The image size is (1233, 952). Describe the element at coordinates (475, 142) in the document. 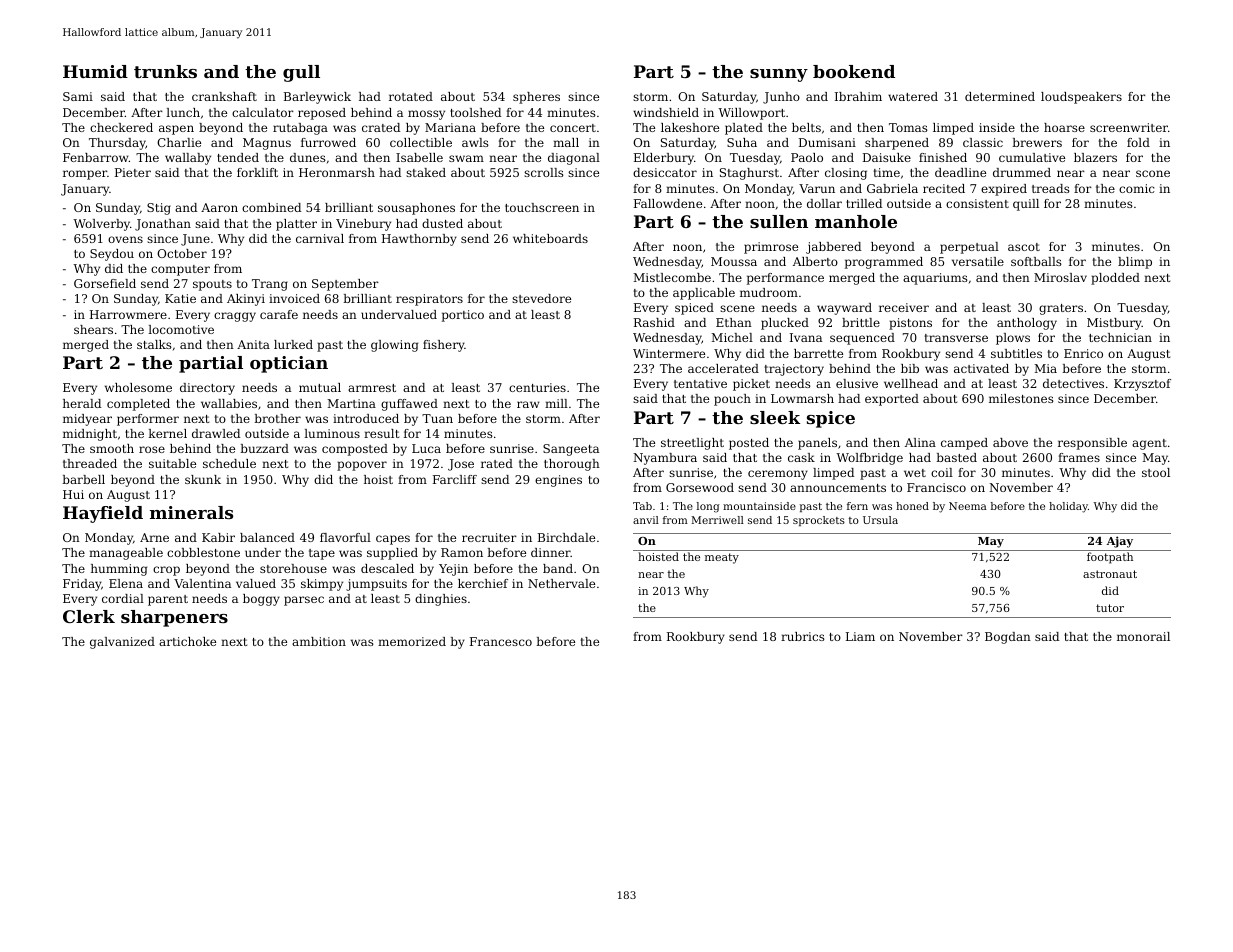

I see `awls` at that location.
